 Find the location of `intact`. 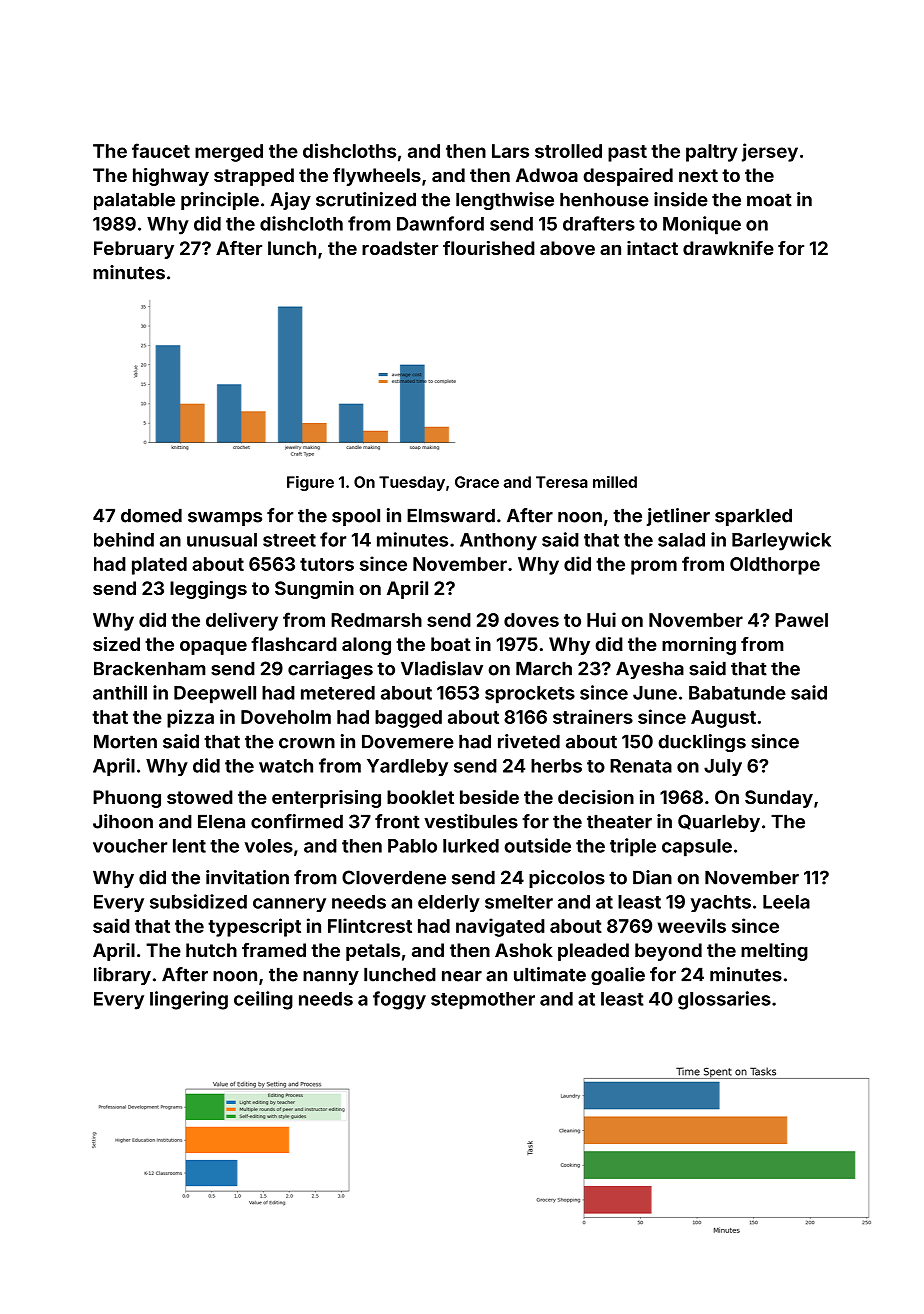

intact is located at coordinates (652, 248).
